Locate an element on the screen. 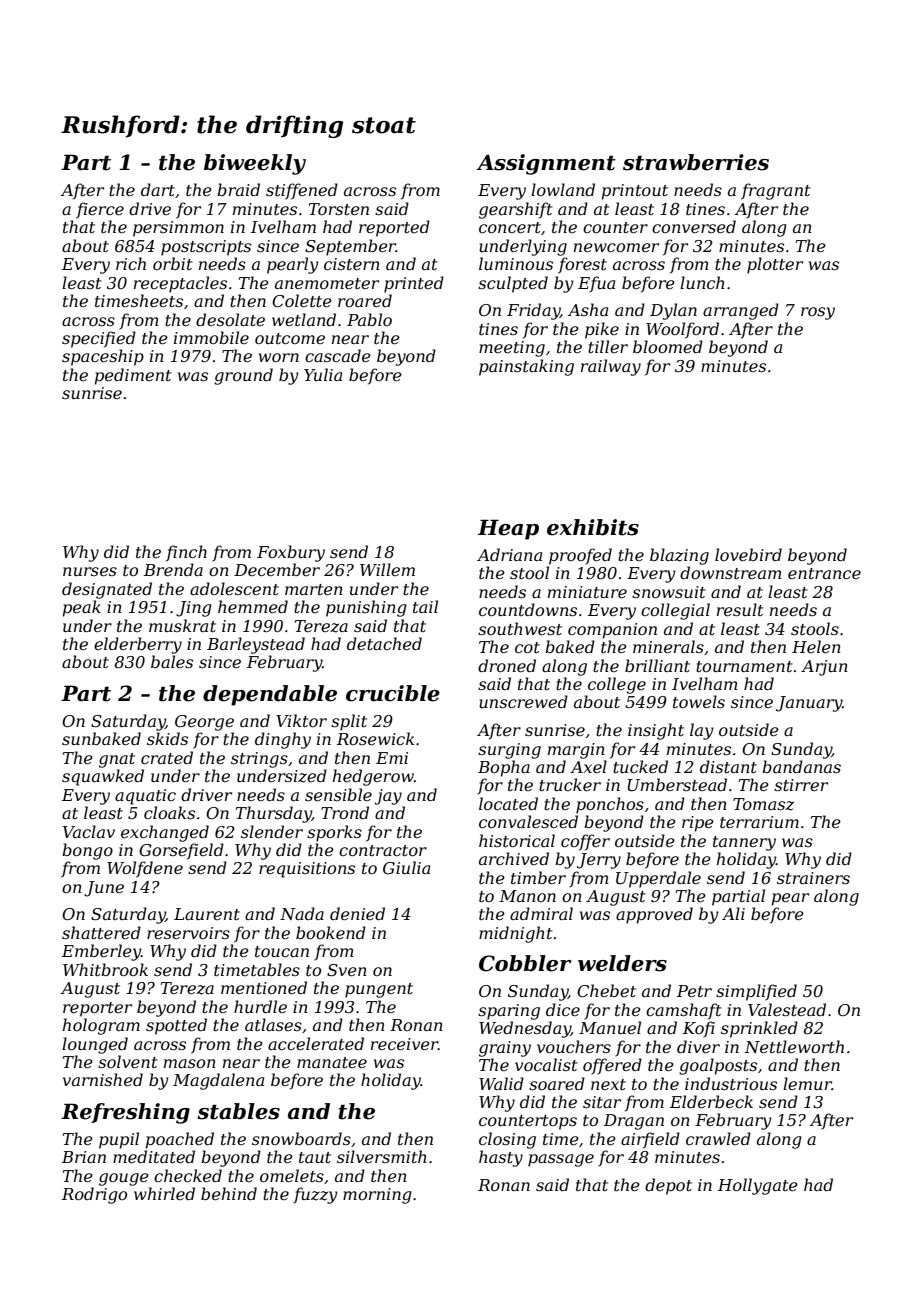 The width and height of the screenshot is (924, 1308). Hollygate is located at coordinates (758, 1186).
